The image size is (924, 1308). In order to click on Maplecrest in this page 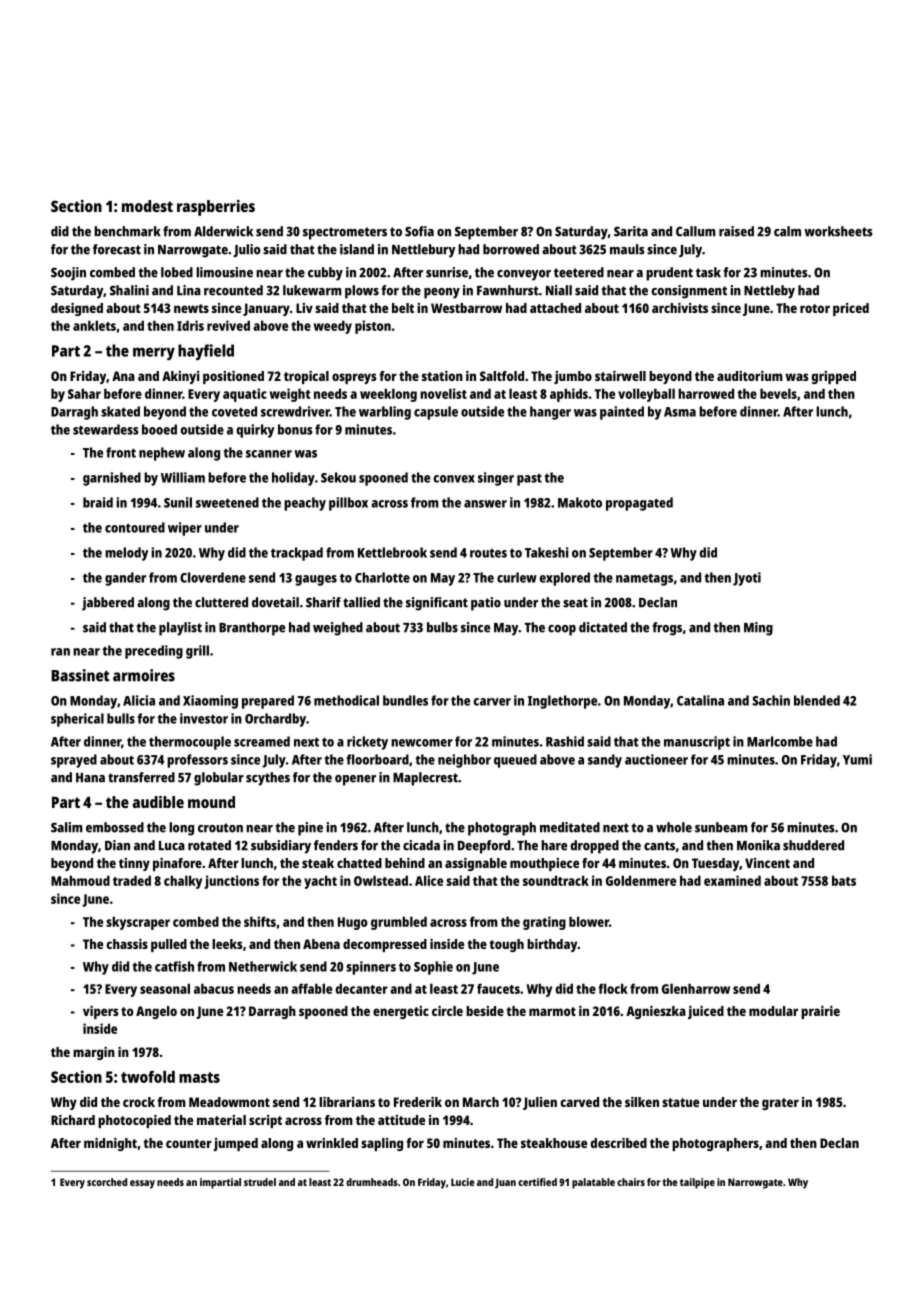, I will do `click(425, 779)`.
